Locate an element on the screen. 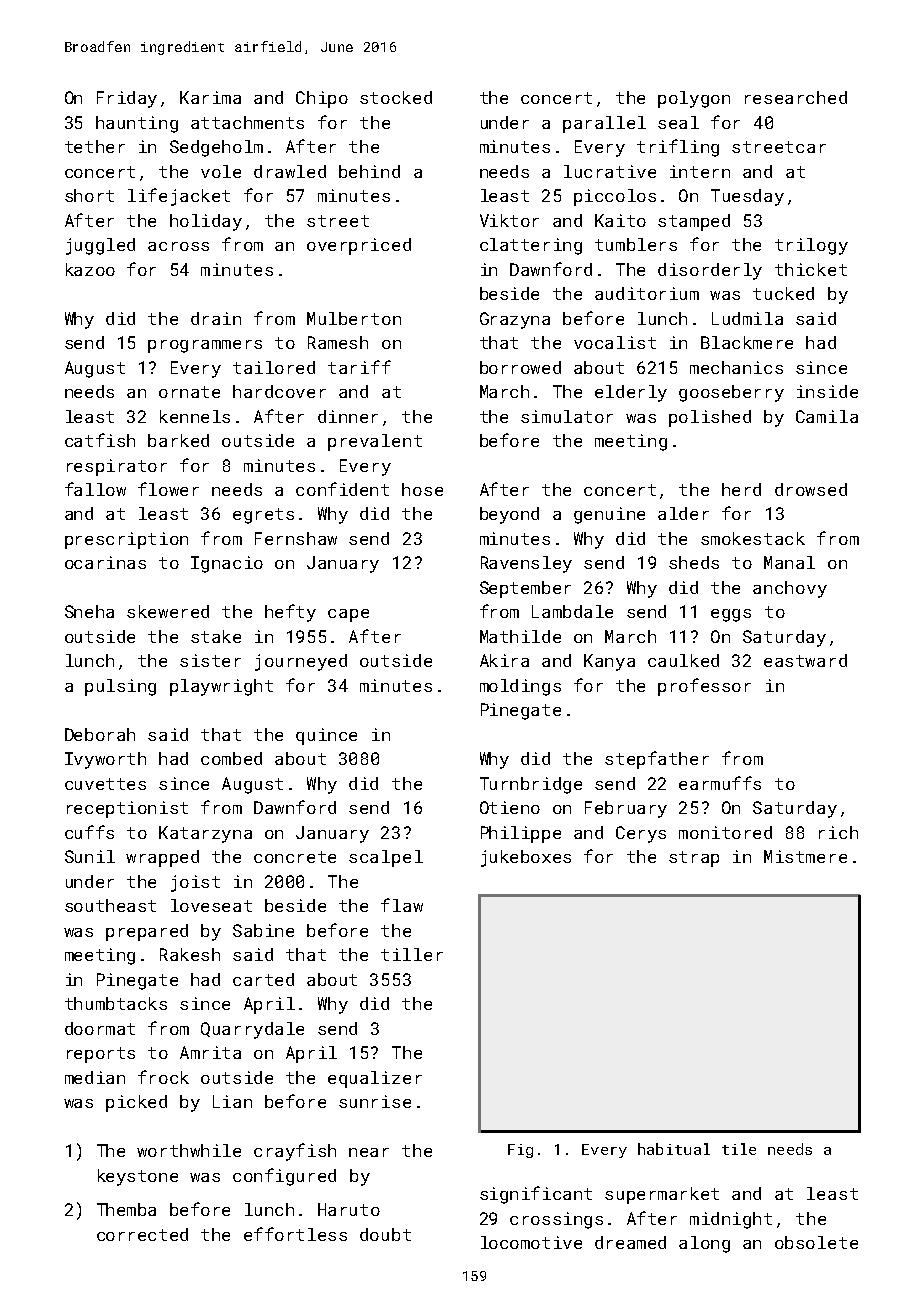 This screenshot has height=1311, width=924. dinner is located at coordinates (348, 416).
